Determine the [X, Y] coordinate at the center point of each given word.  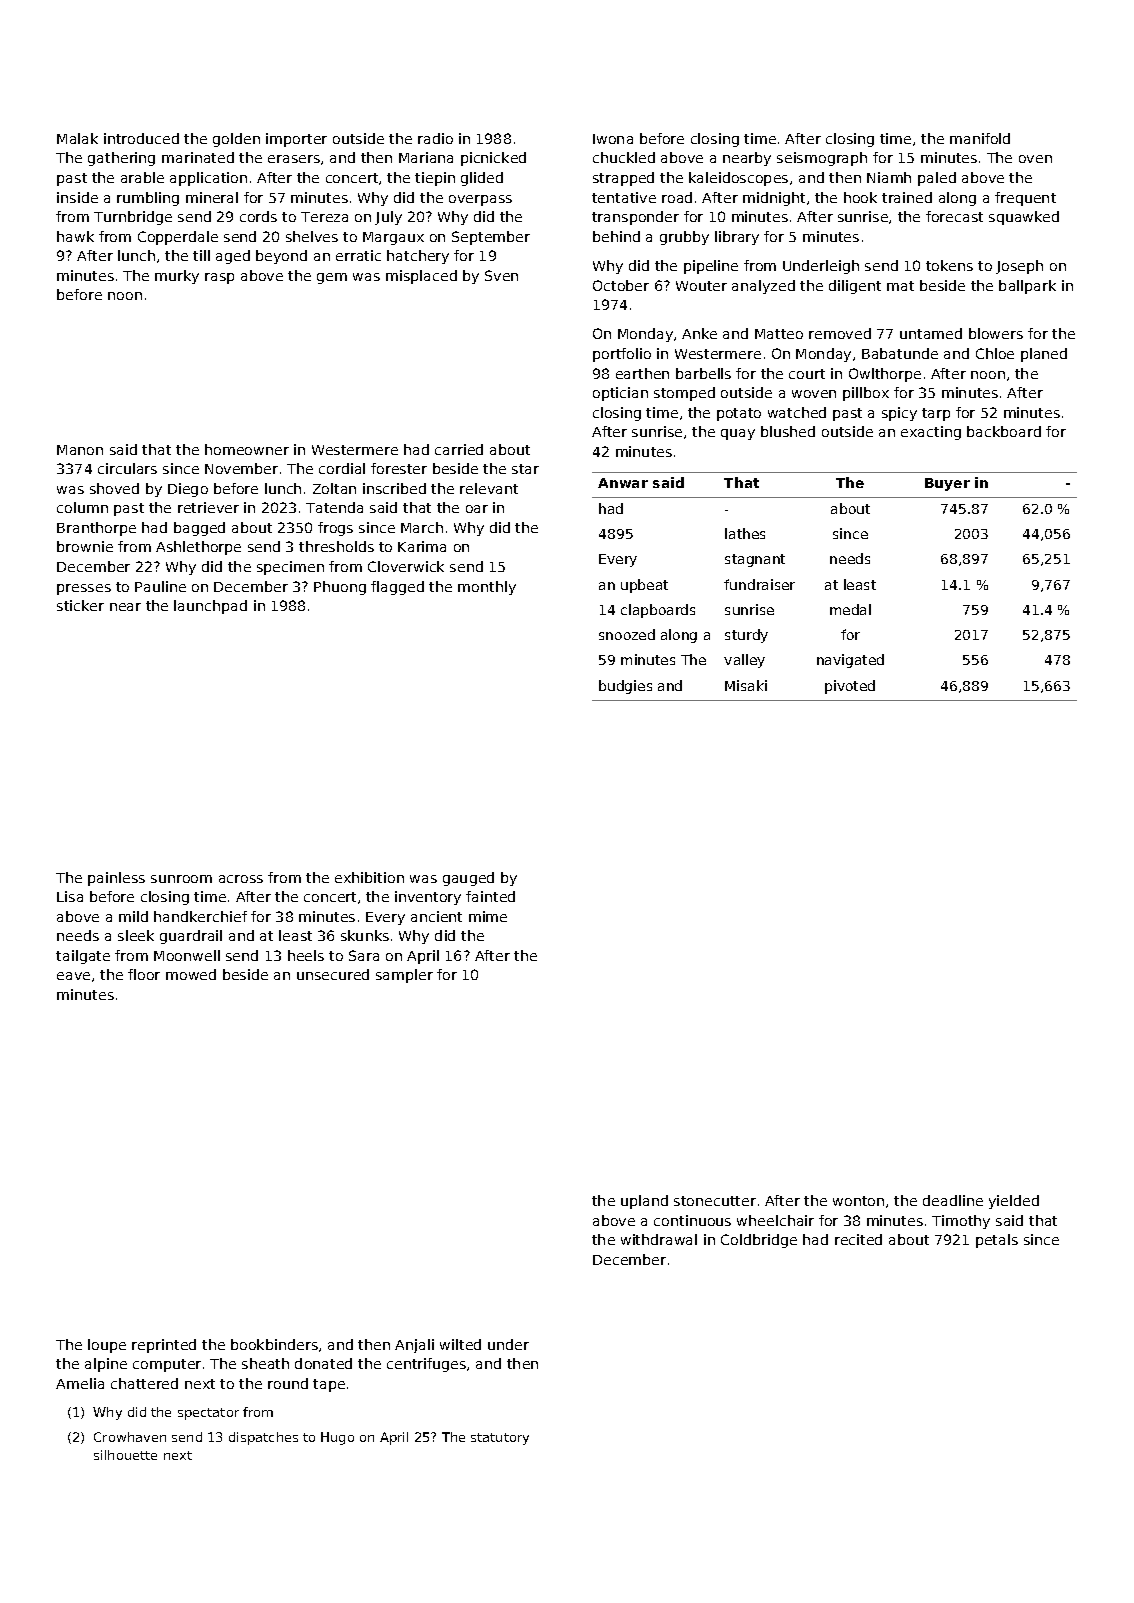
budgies [625, 687]
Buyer [947, 484]
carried [459, 449]
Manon [80, 450]
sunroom [181, 879]
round [288, 1383]
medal [850, 609]
